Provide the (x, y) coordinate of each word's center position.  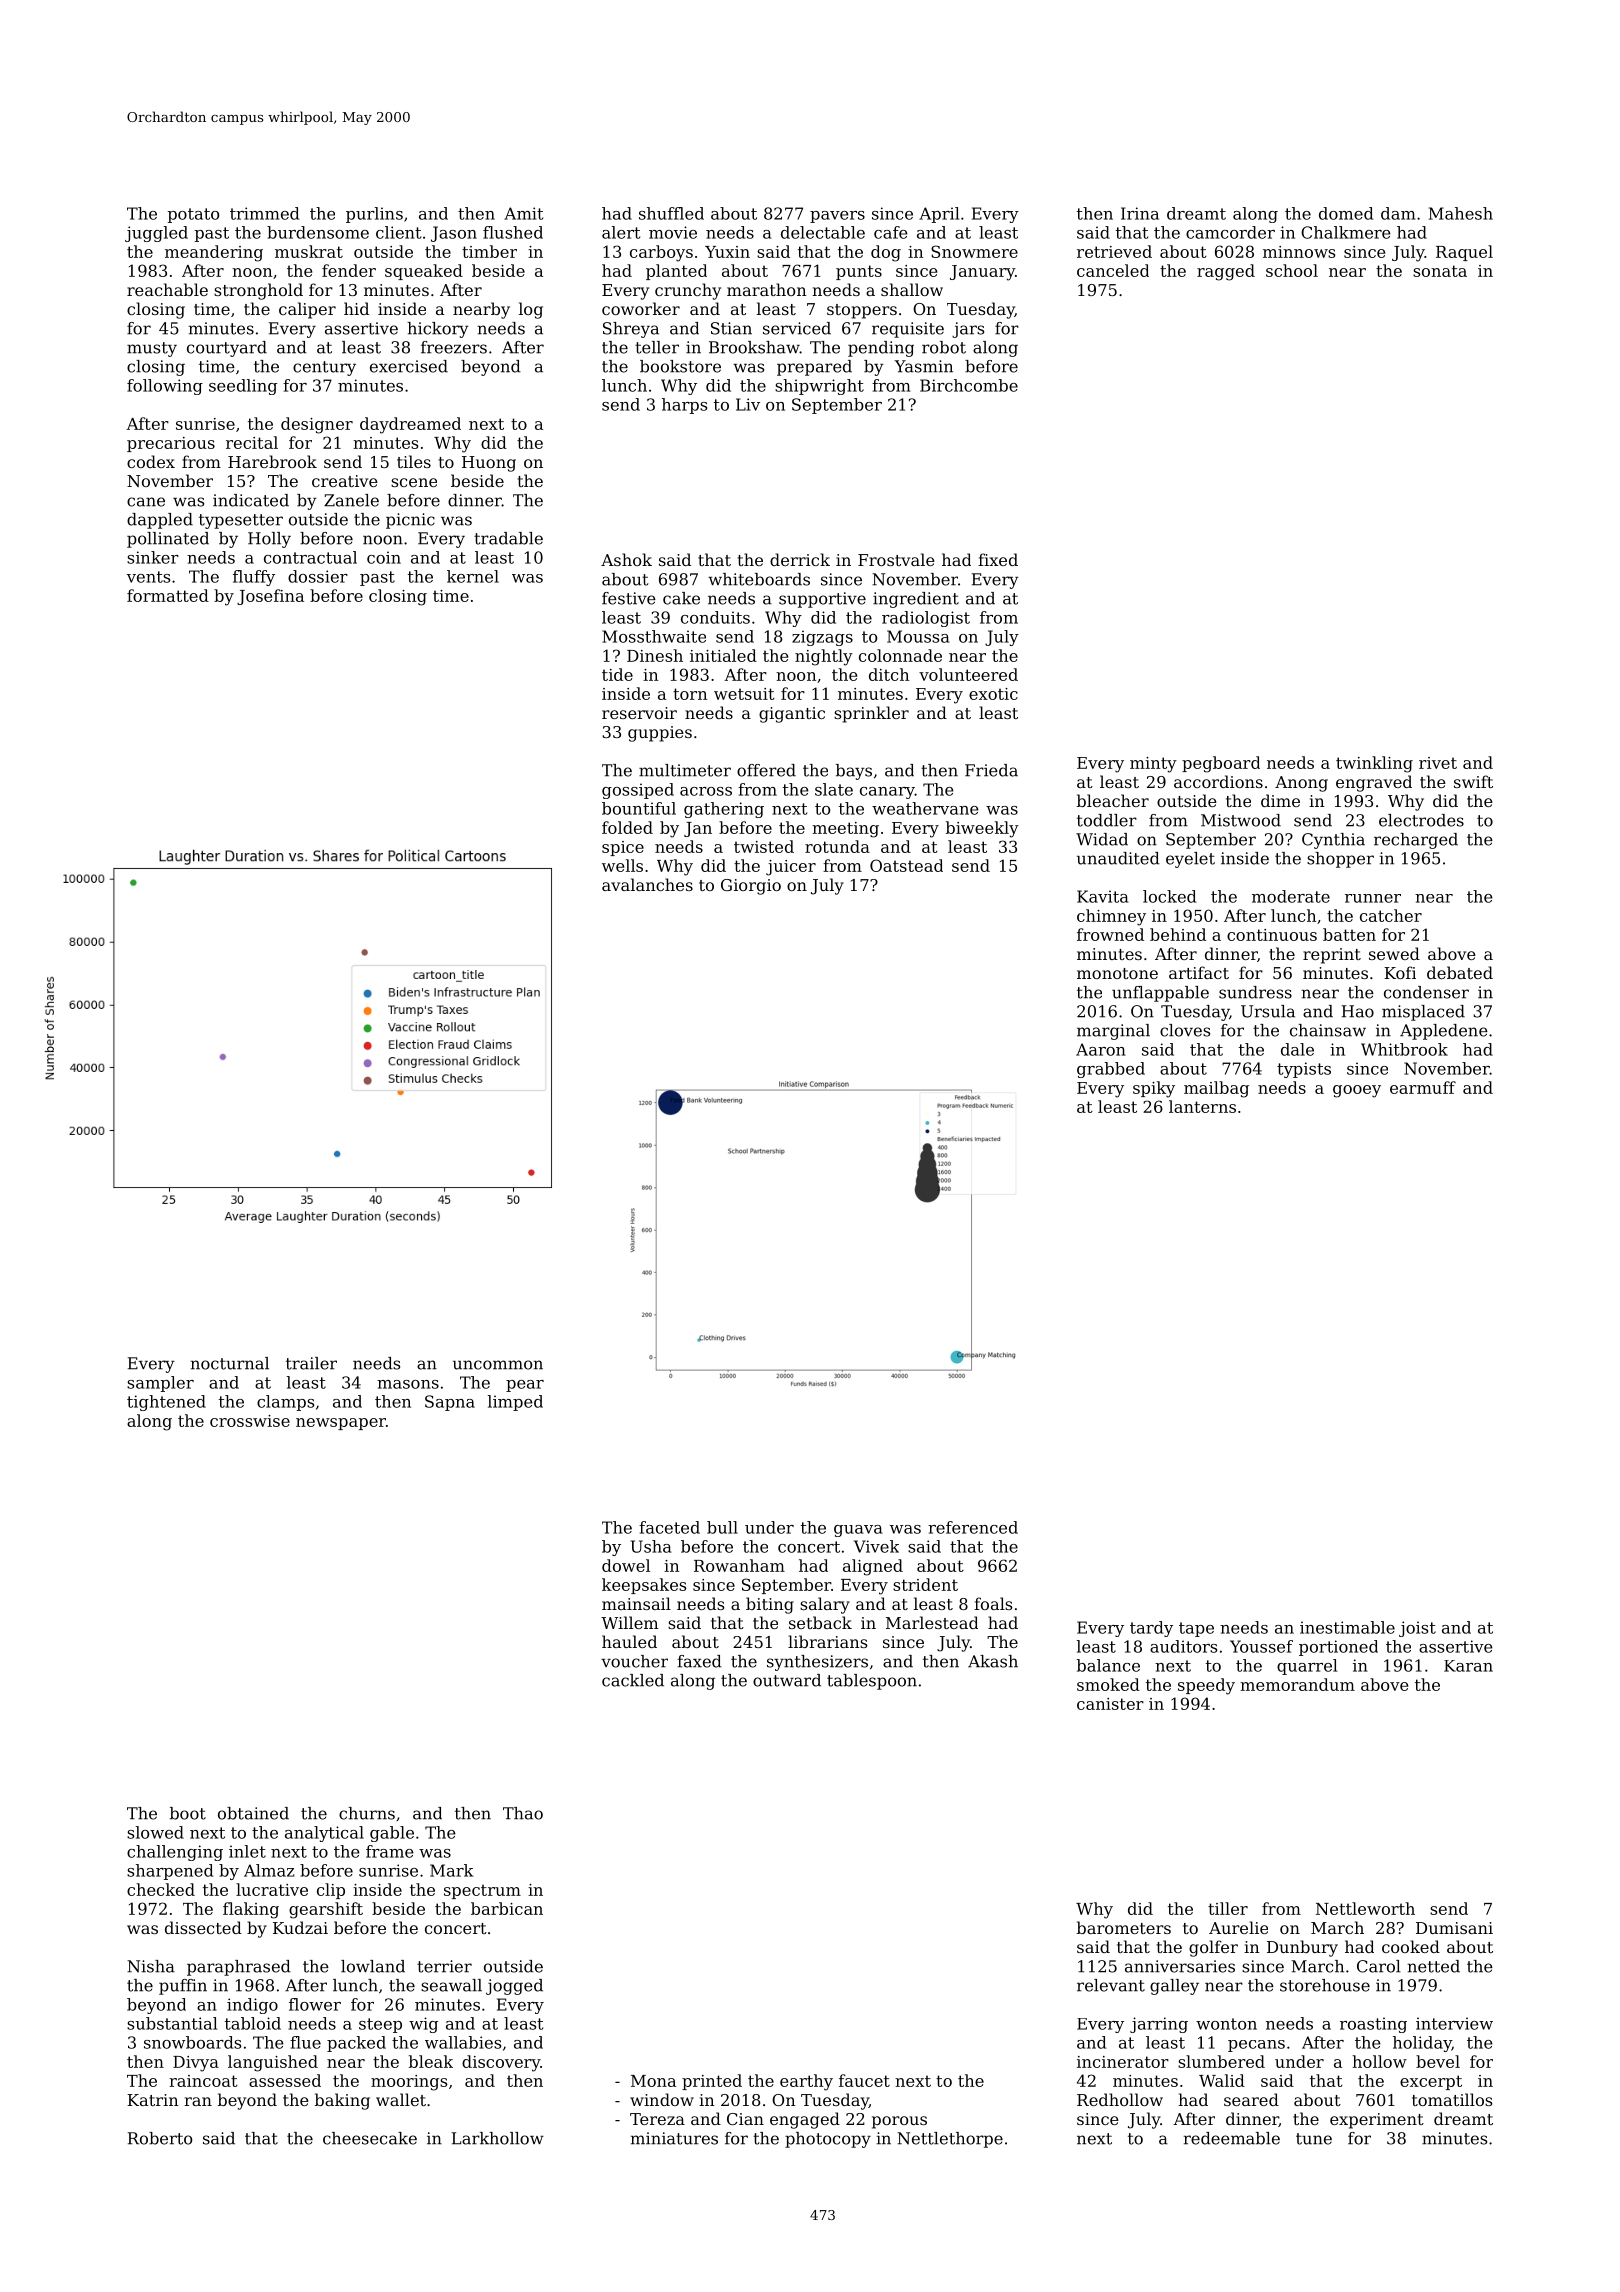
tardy (1151, 1629)
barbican (507, 1908)
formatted (168, 595)
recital (252, 442)
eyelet (1190, 860)
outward (787, 1680)
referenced (973, 1527)
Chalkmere (1346, 232)
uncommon (498, 1365)
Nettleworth (1365, 1908)
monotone (1117, 973)
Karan (1468, 1666)
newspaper (341, 1424)
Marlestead (932, 1622)
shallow (912, 289)
